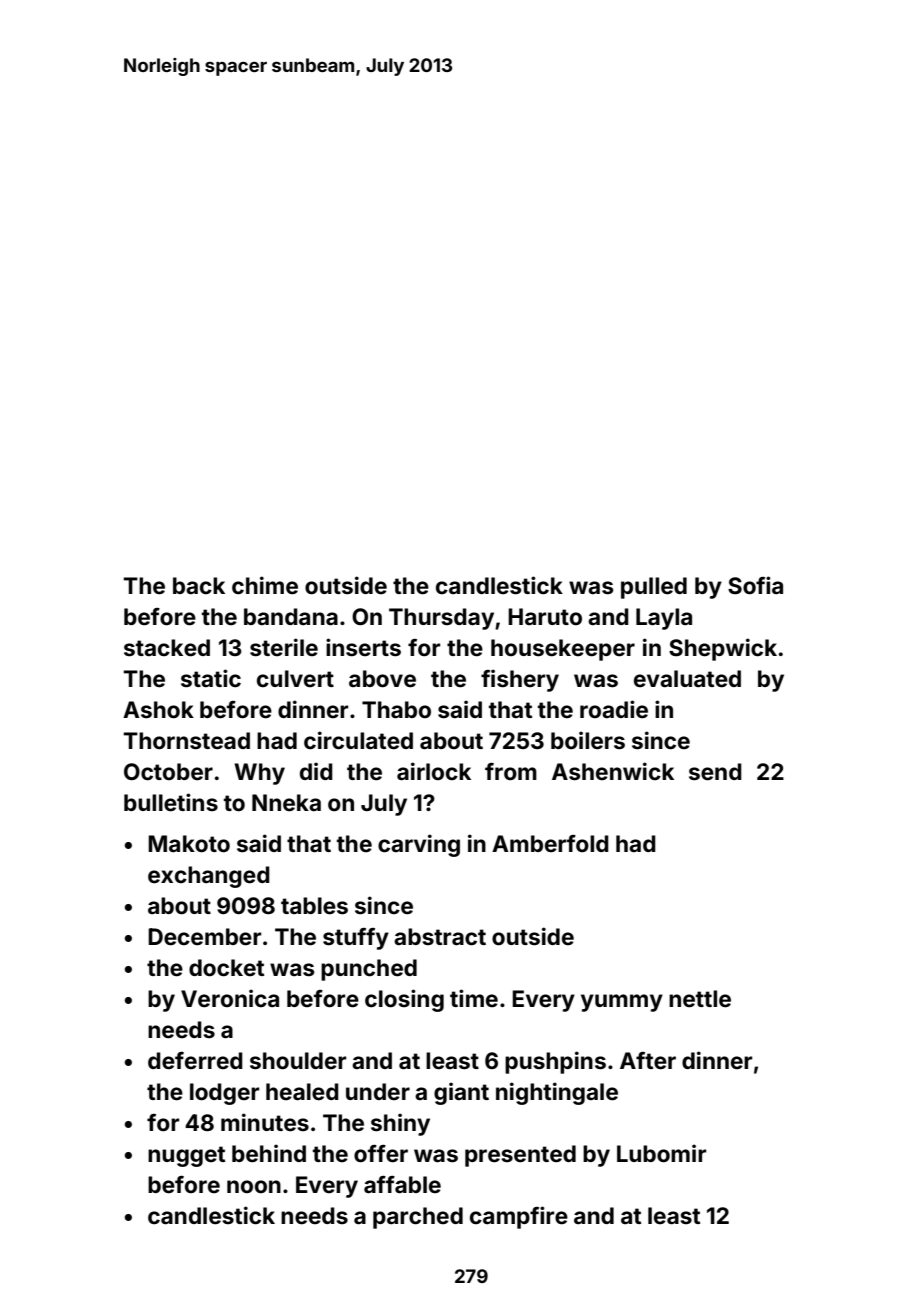 The width and height of the screenshot is (908, 1316). What do you see at coordinates (723, 649) in the screenshot?
I see `Shepwick` at bounding box center [723, 649].
